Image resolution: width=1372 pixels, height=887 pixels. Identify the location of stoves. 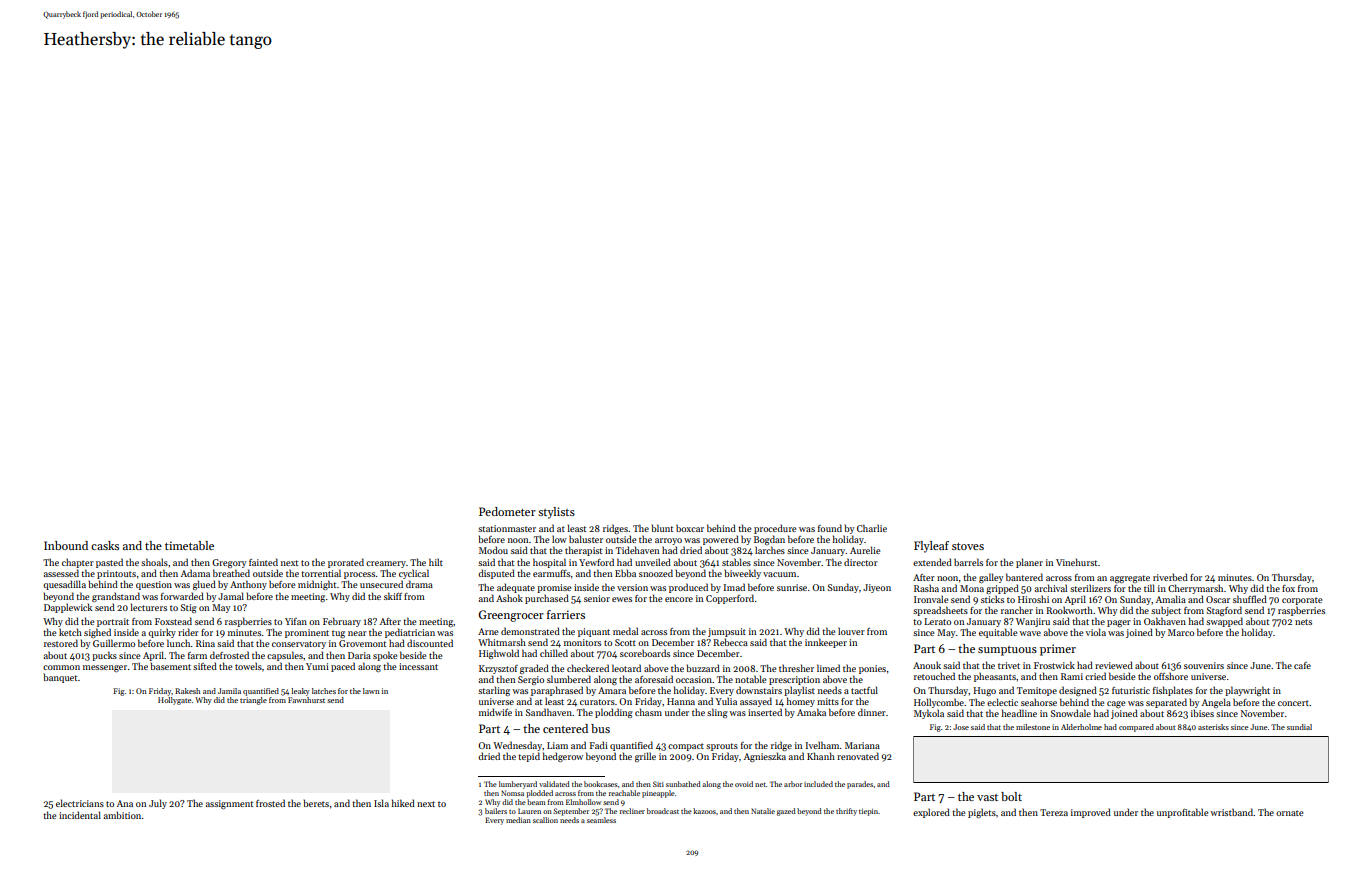
(968, 546).
